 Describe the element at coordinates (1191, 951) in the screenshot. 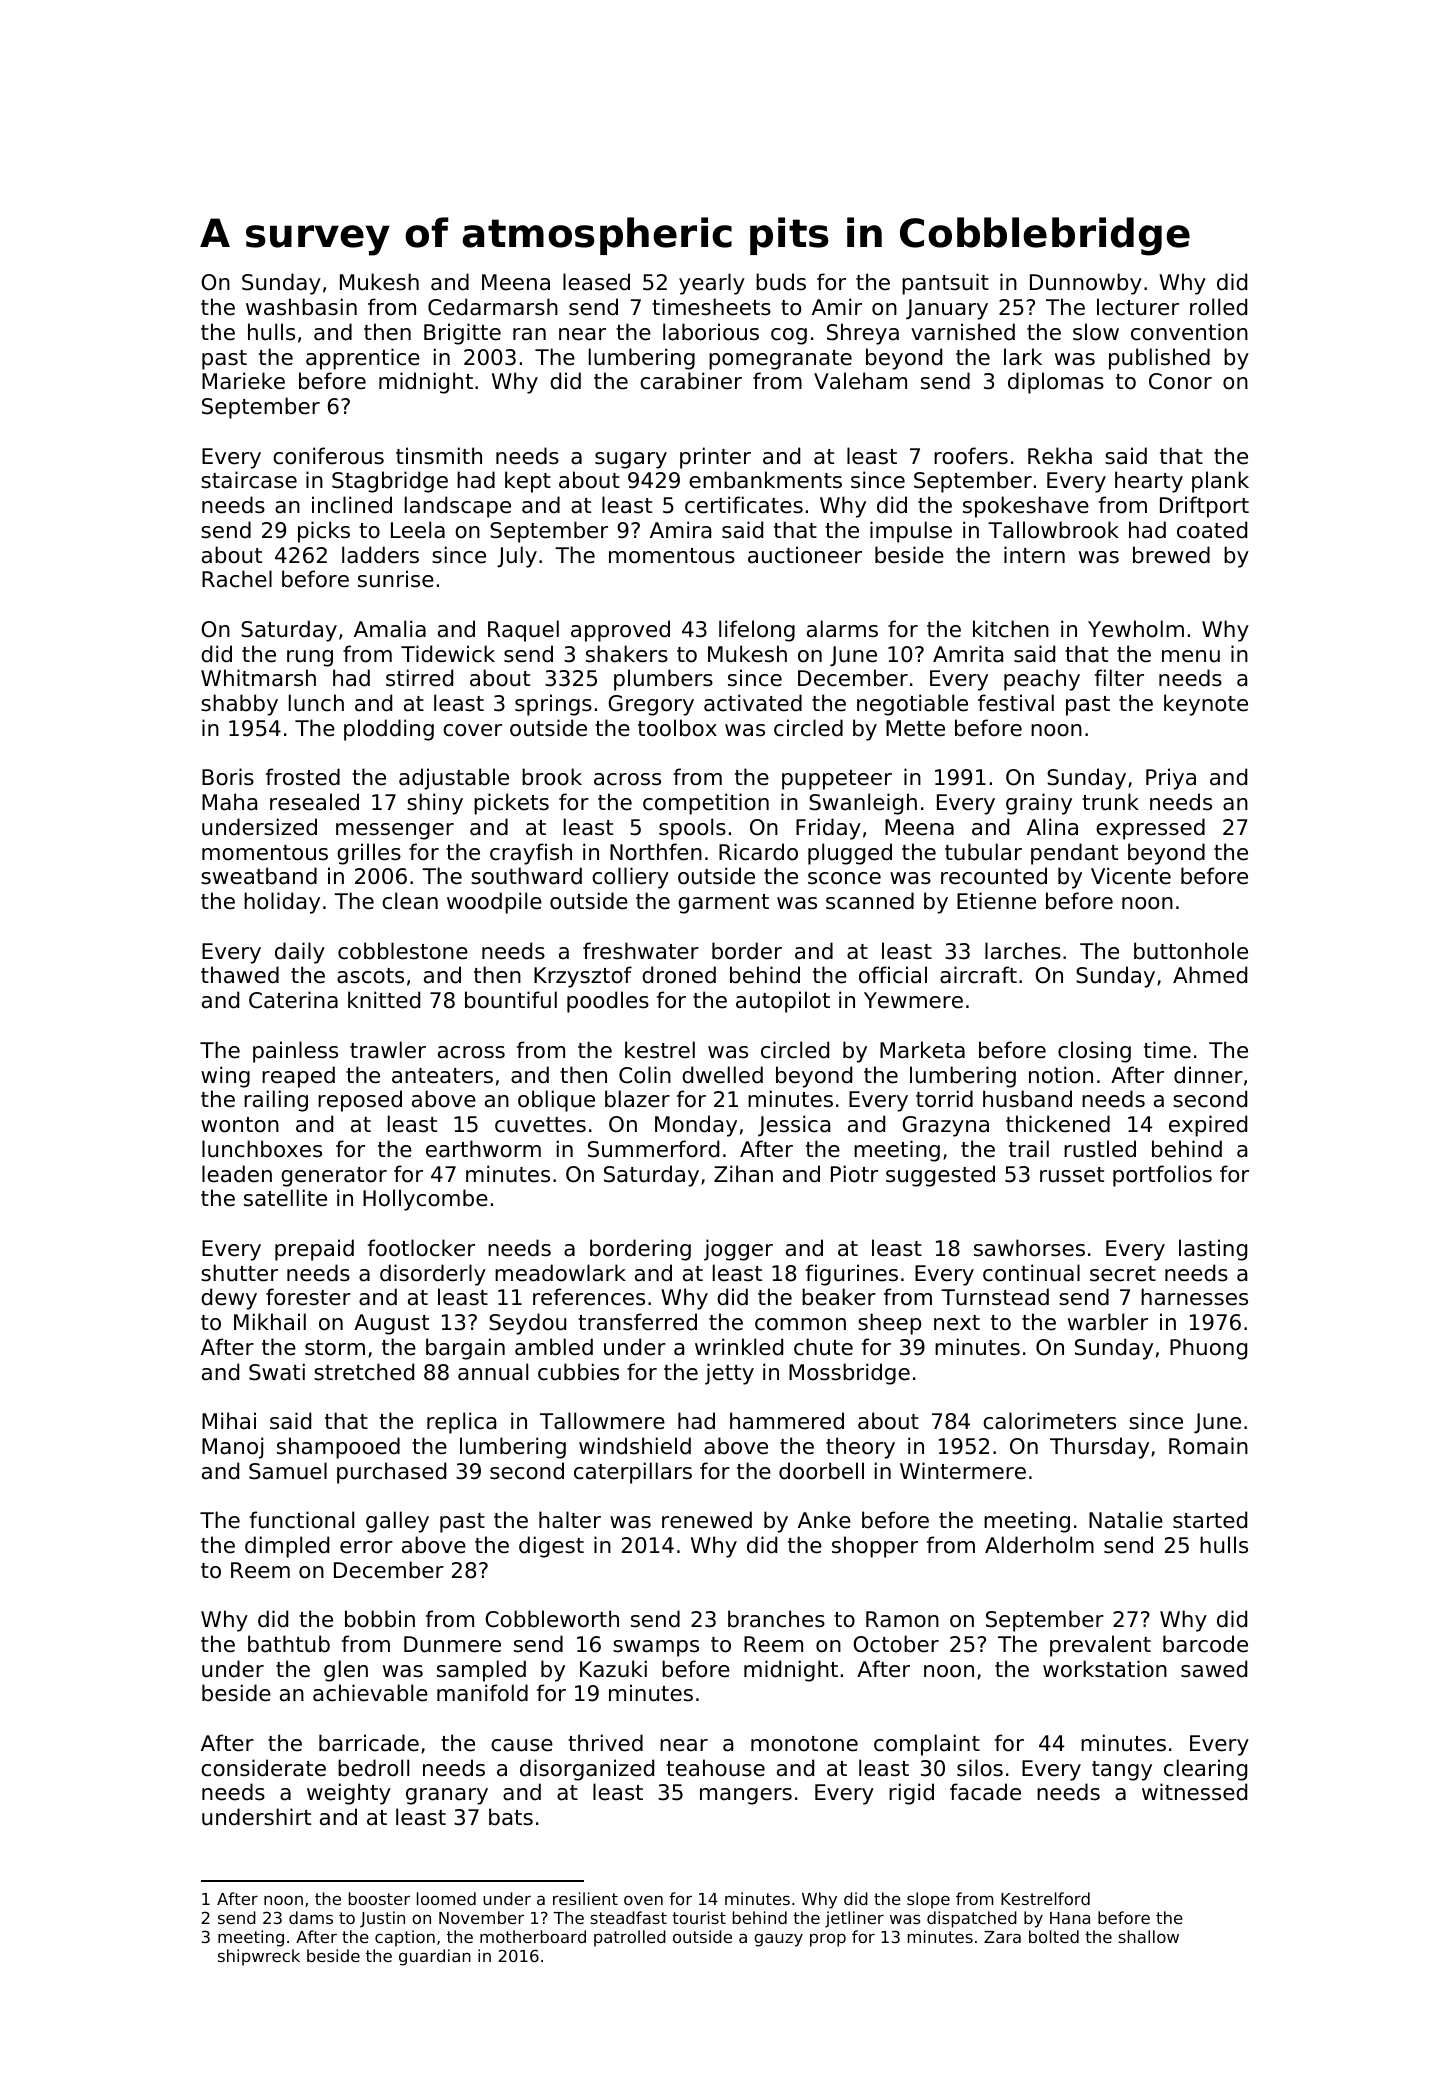

I see `buttonhole` at that location.
